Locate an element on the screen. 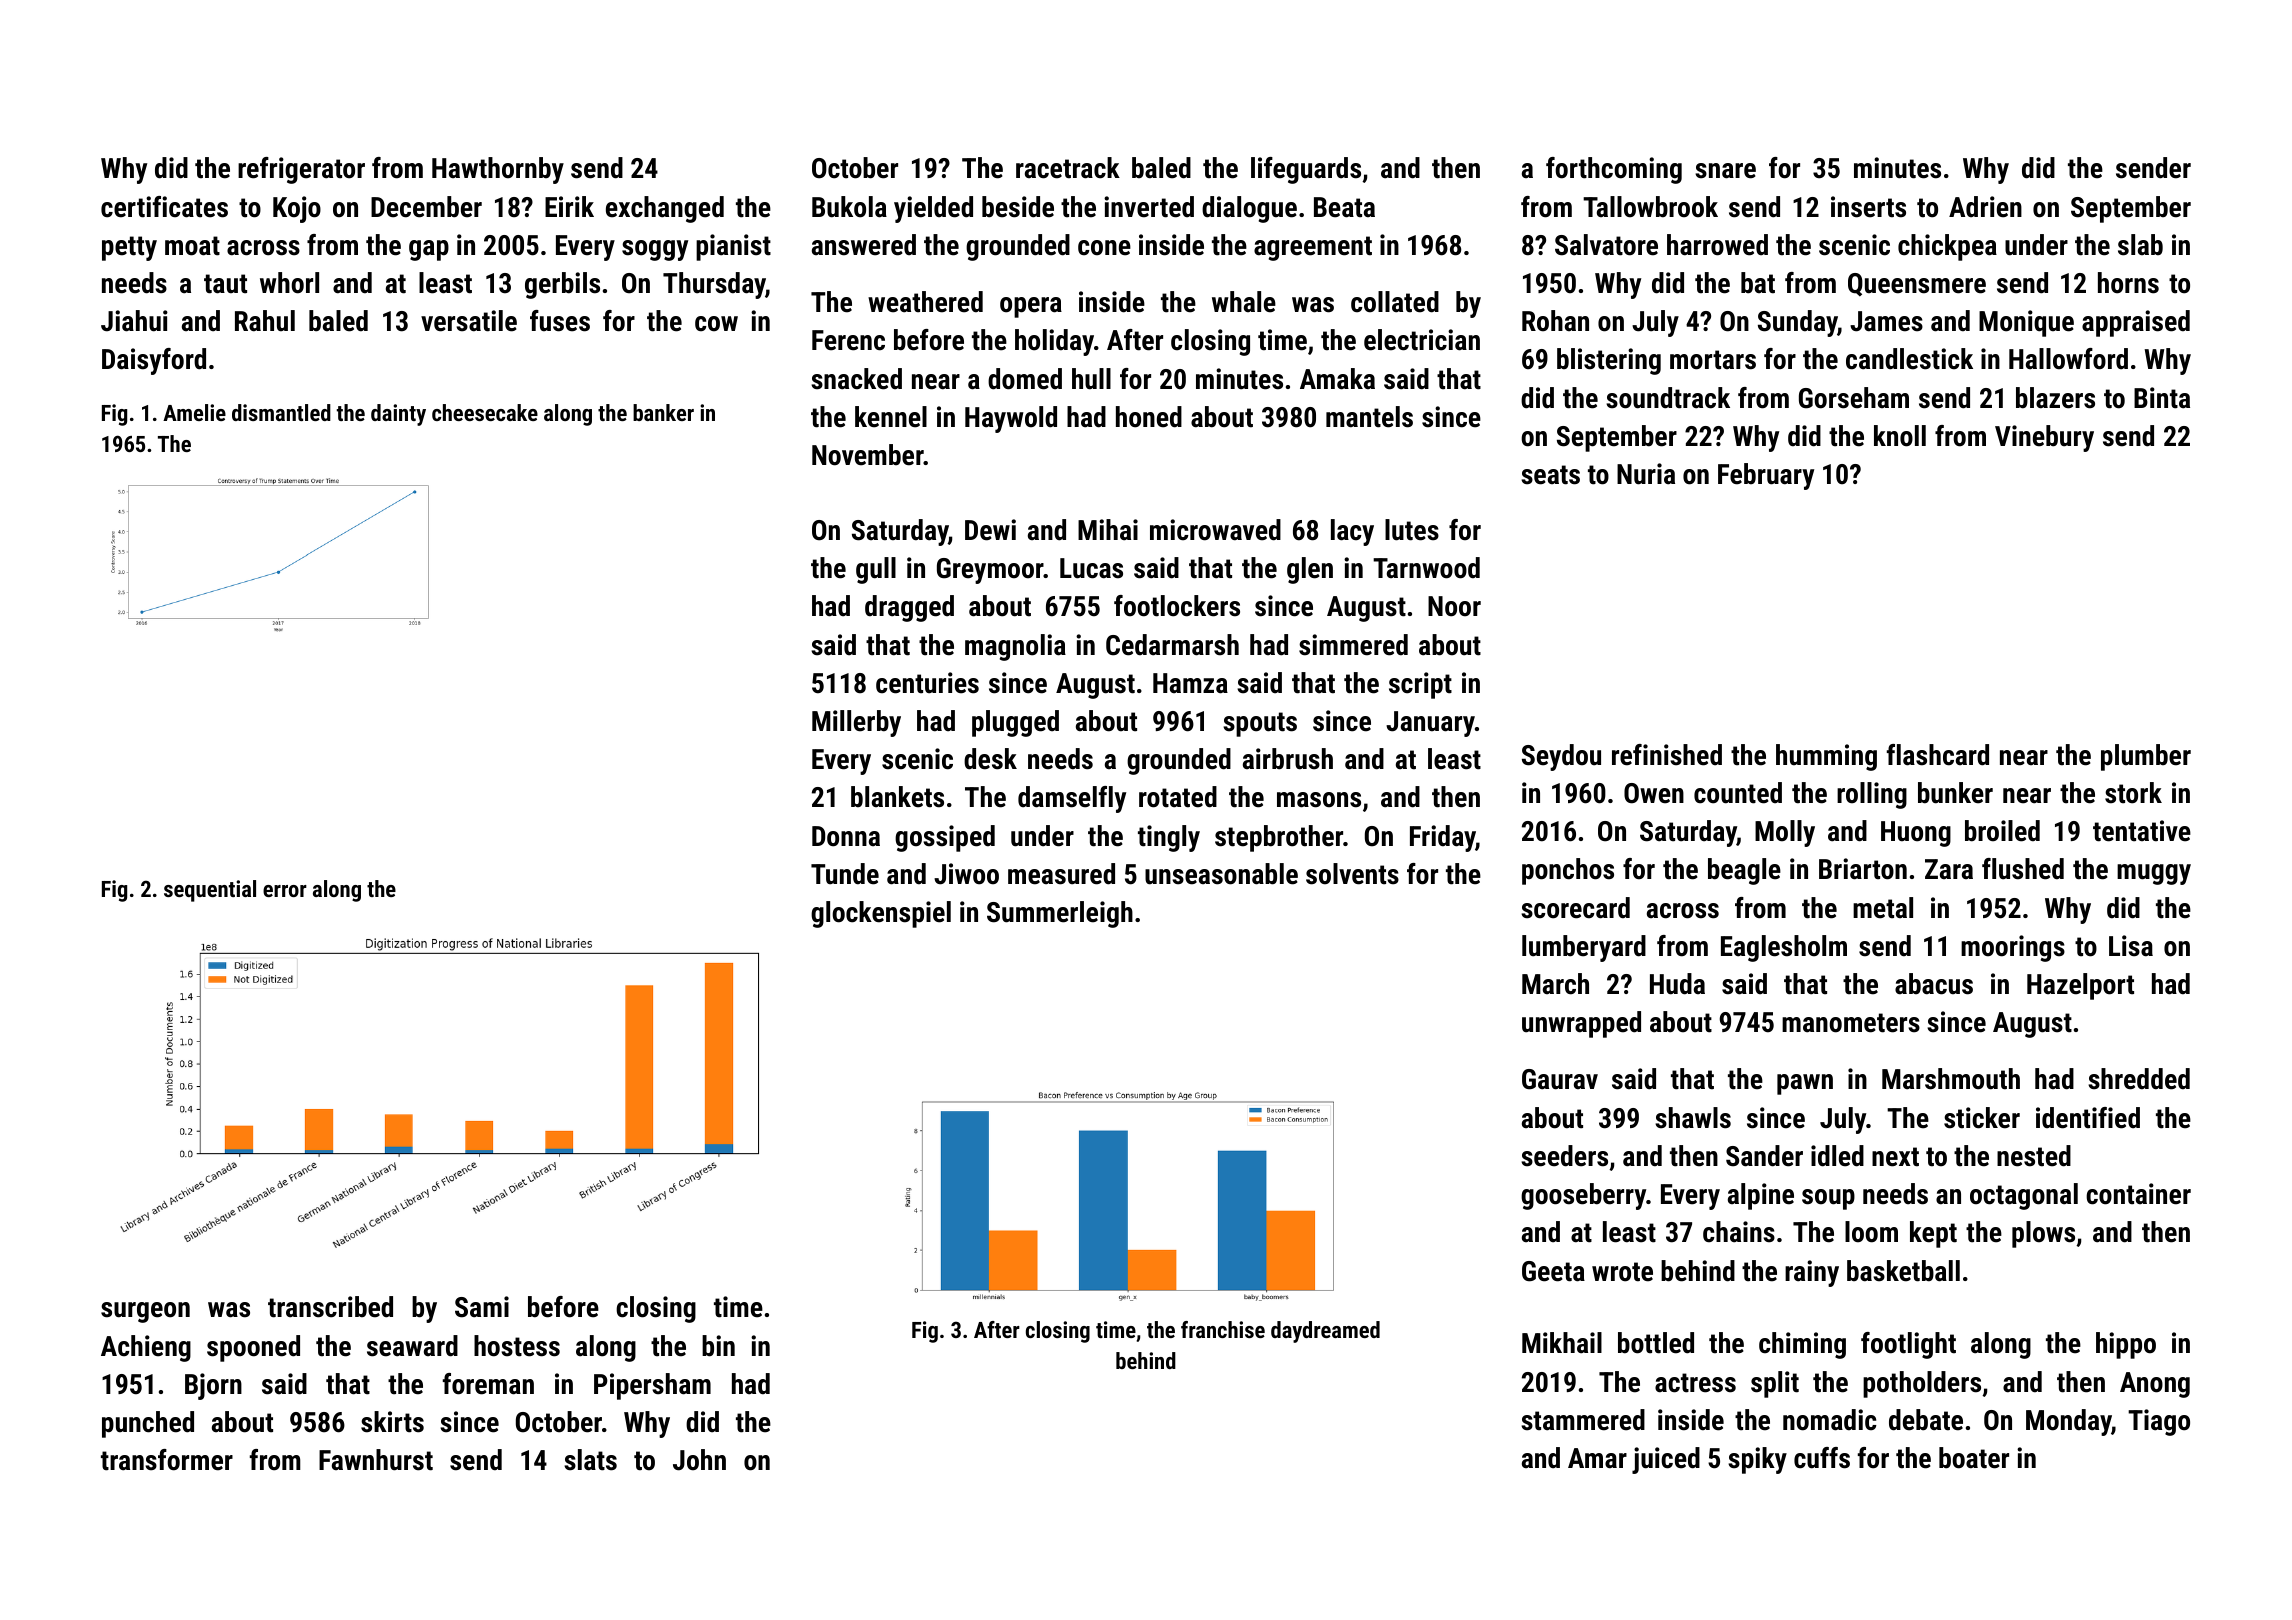 This screenshot has width=2292, height=1620. shredded is located at coordinates (2139, 1079).
